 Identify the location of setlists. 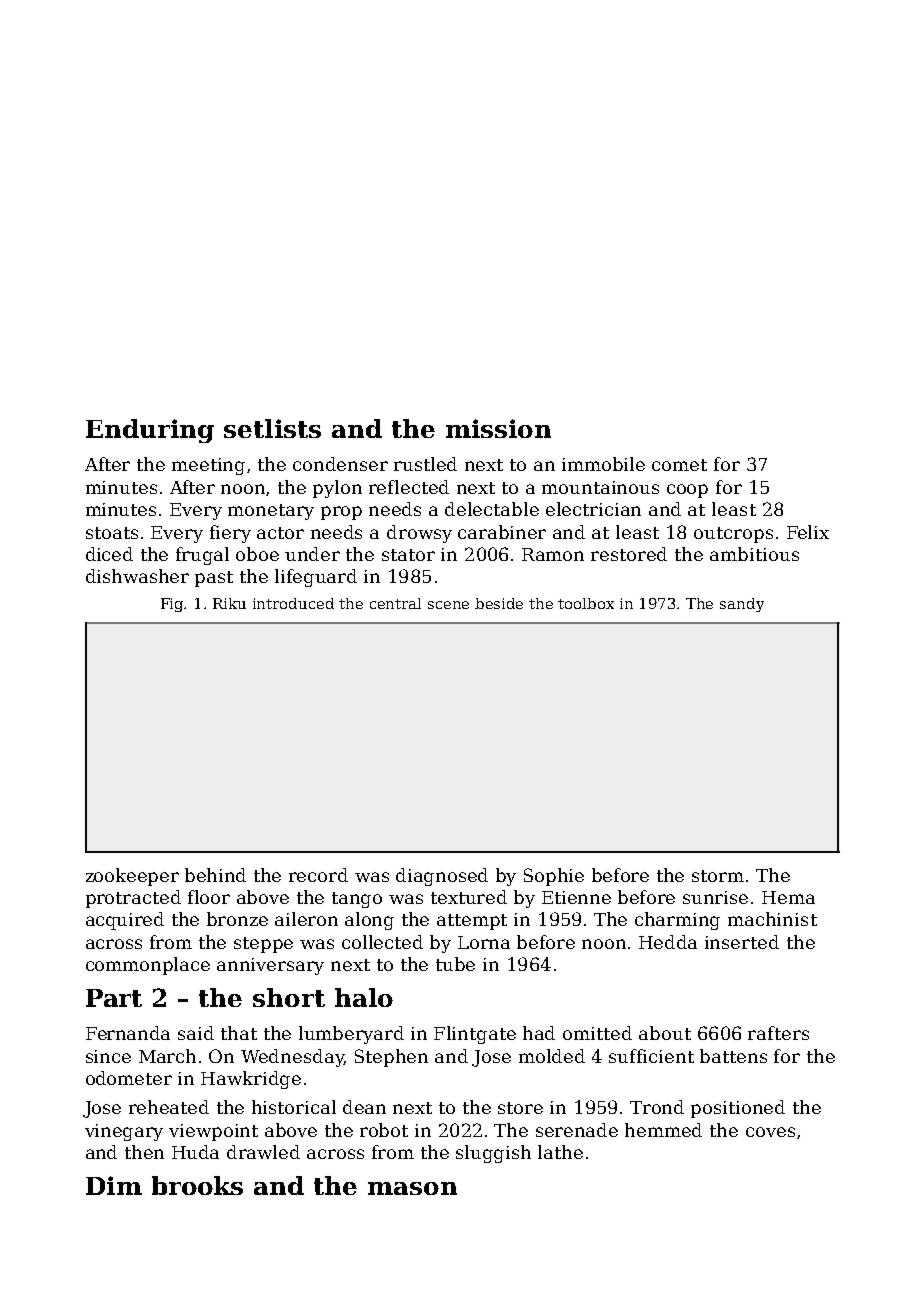
(272, 428).
